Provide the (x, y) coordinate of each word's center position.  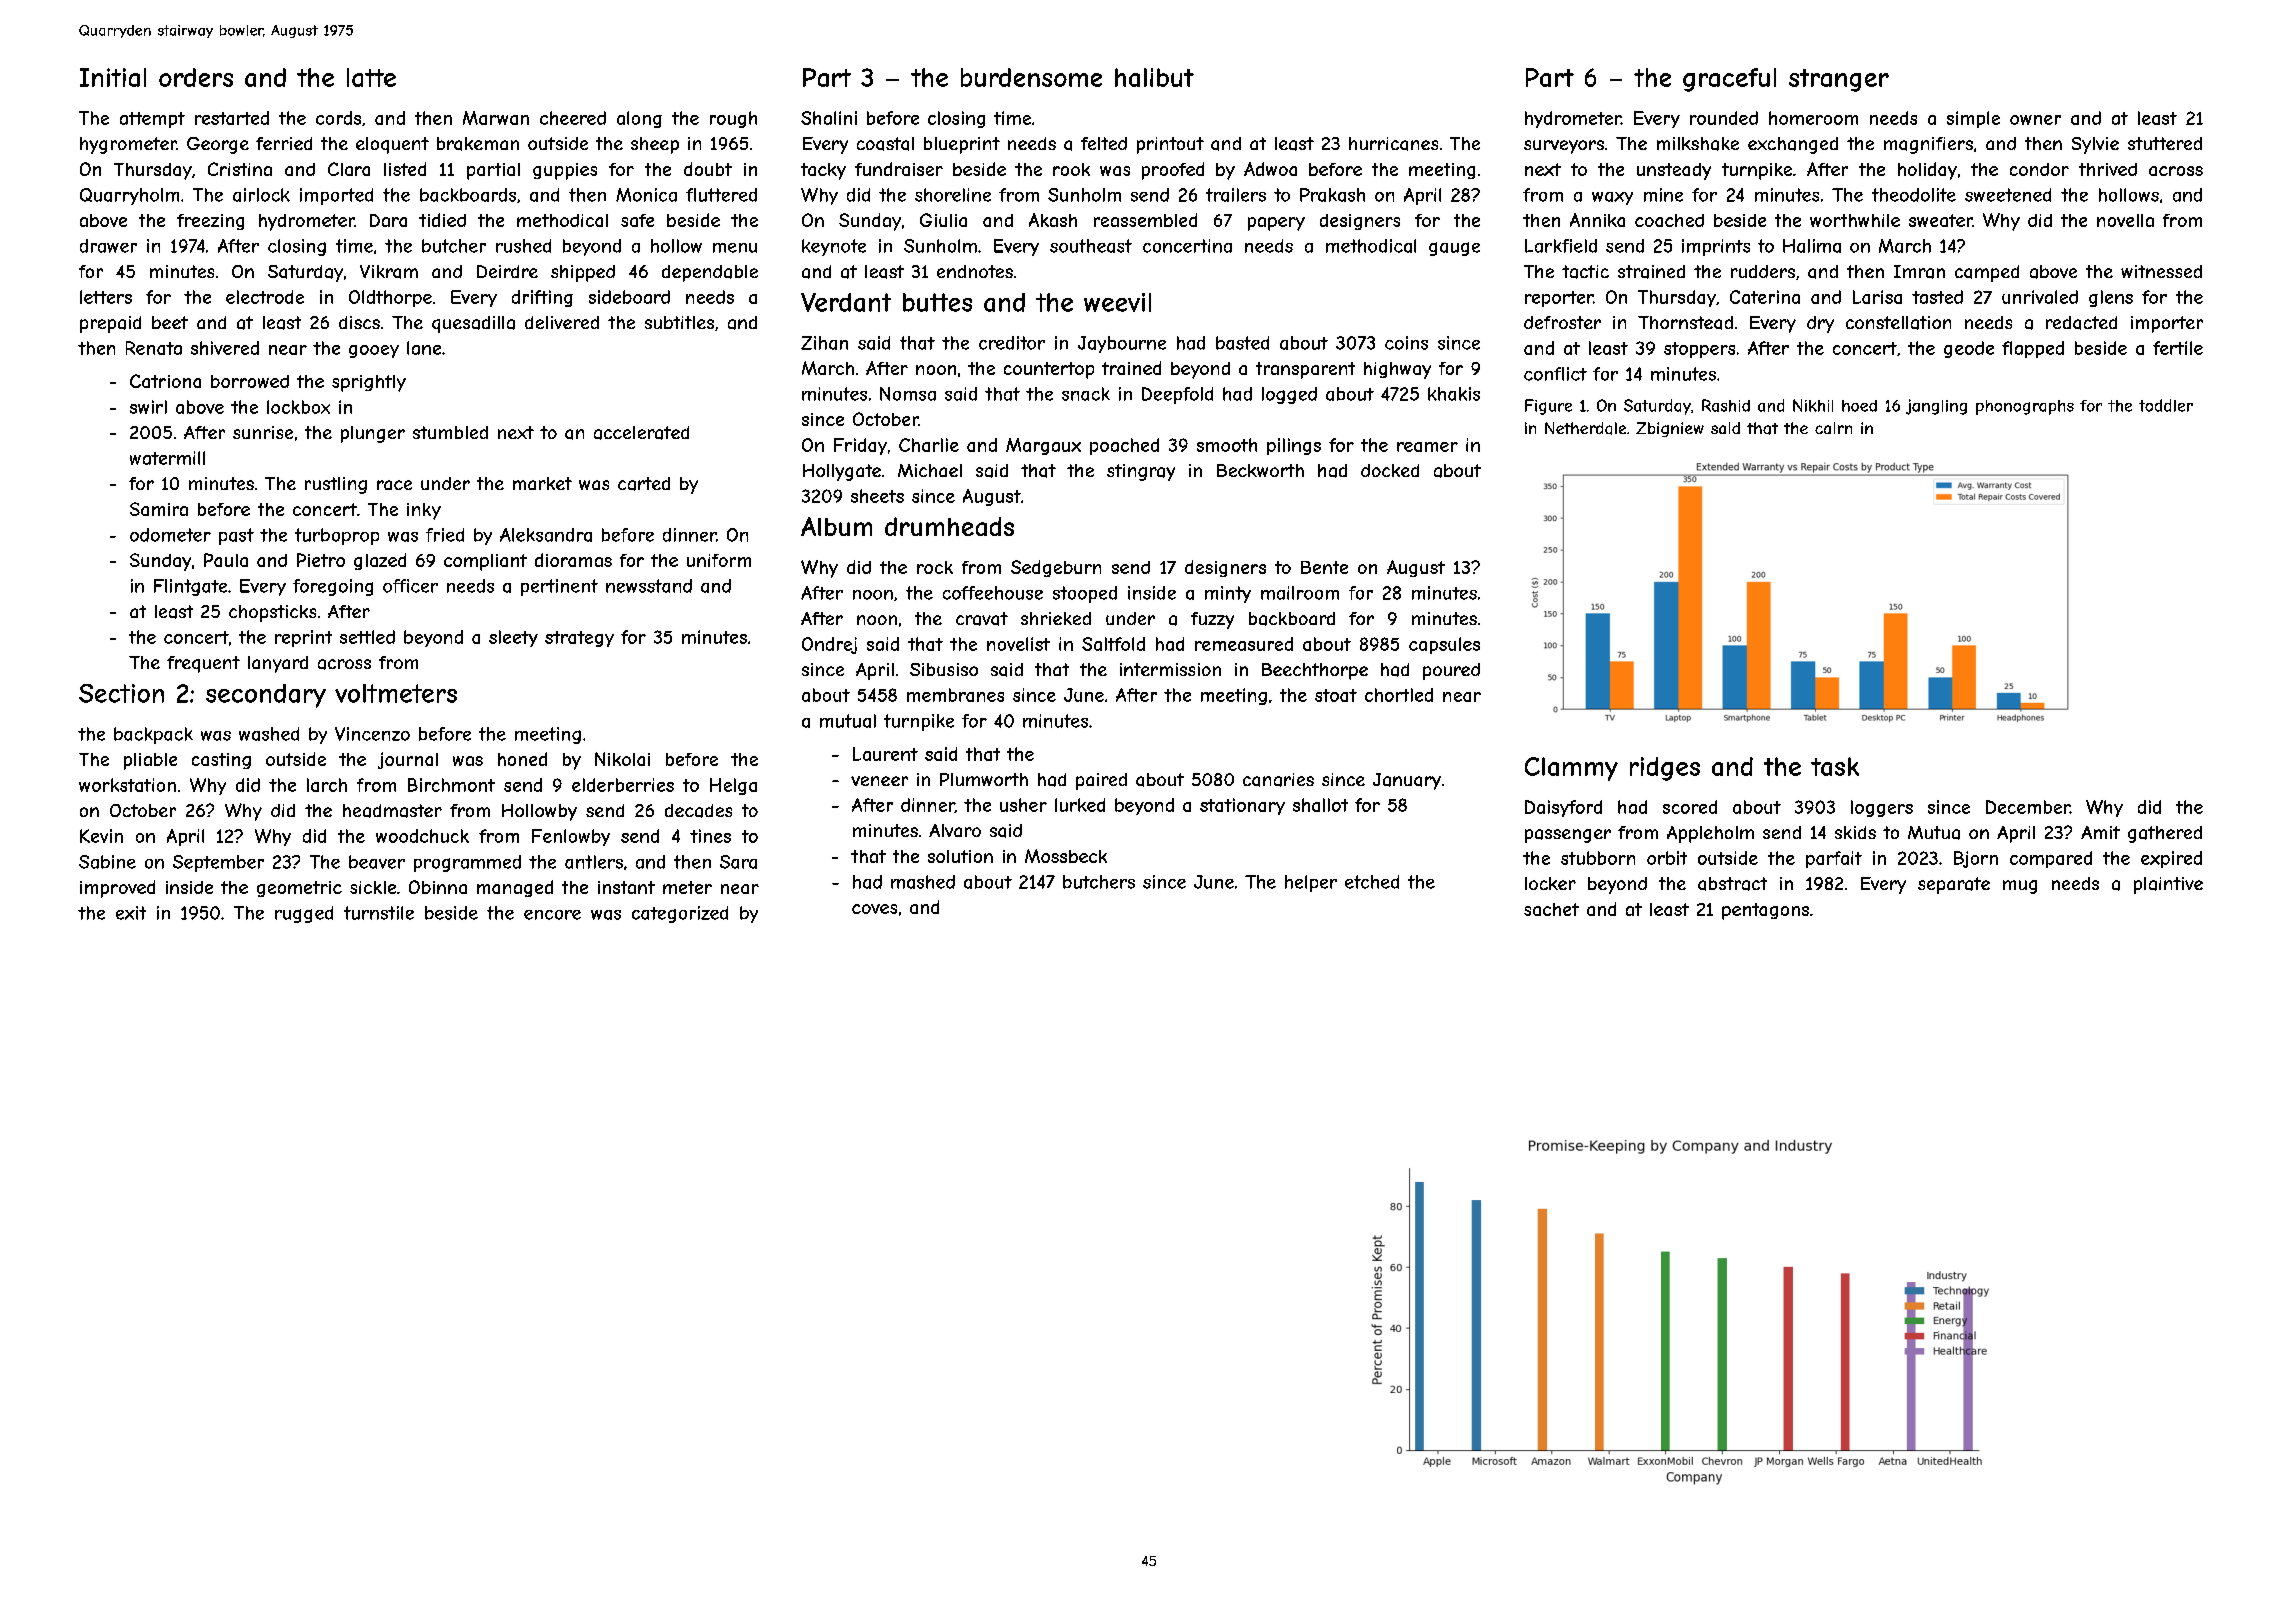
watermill (167, 458)
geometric (299, 889)
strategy (579, 639)
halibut (1154, 77)
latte (371, 77)
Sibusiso (944, 669)
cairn (1833, 428)
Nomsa (908, 394)
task (1835, 766)
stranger (1839, 80)
